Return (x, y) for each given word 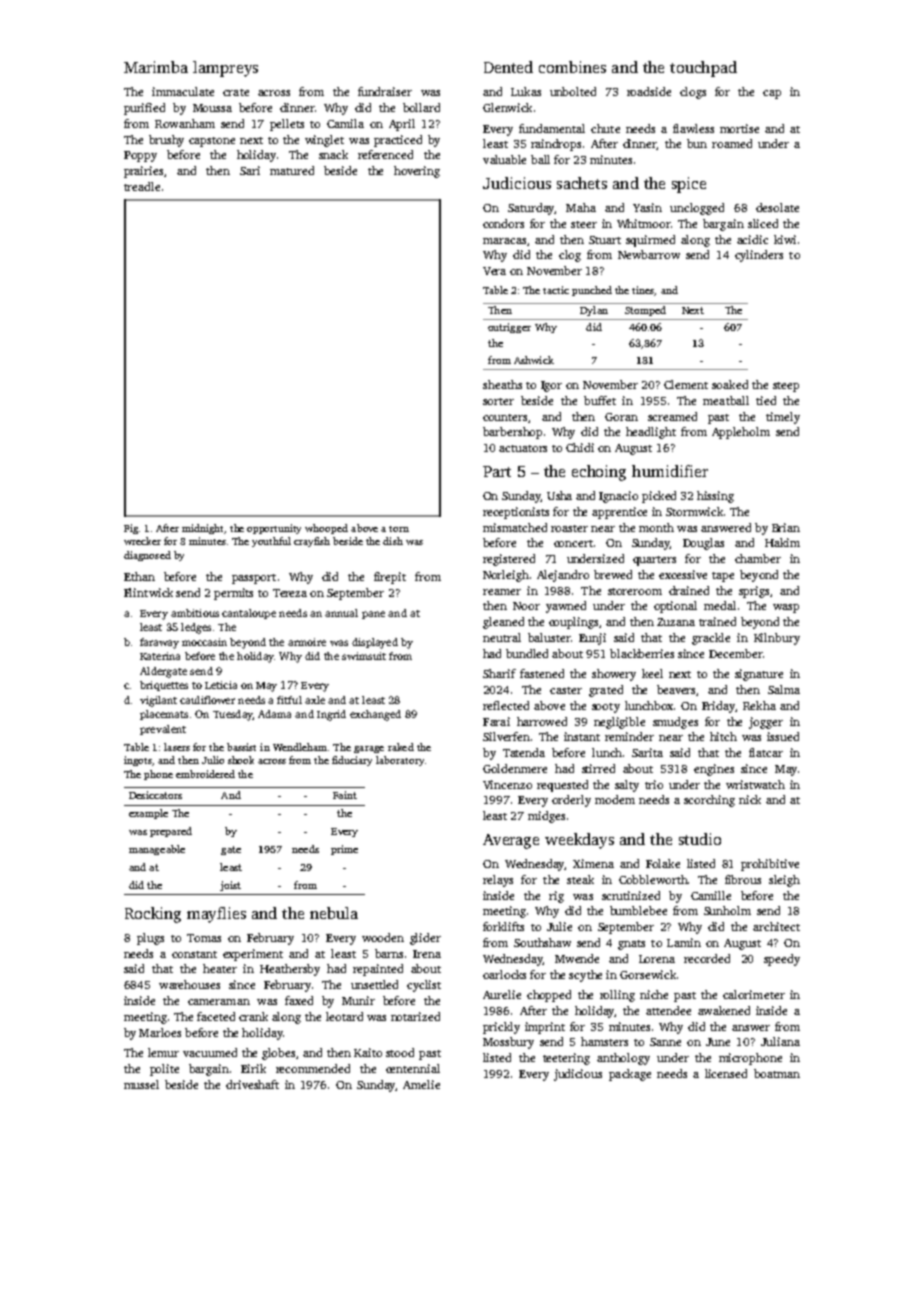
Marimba (156, 67)
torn (399, 529)
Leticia (221, 685)
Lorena (657, 959)
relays (498, 881)
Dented (508, 67)
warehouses (189, 984)
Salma (784, 689)
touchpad (703, 69)
